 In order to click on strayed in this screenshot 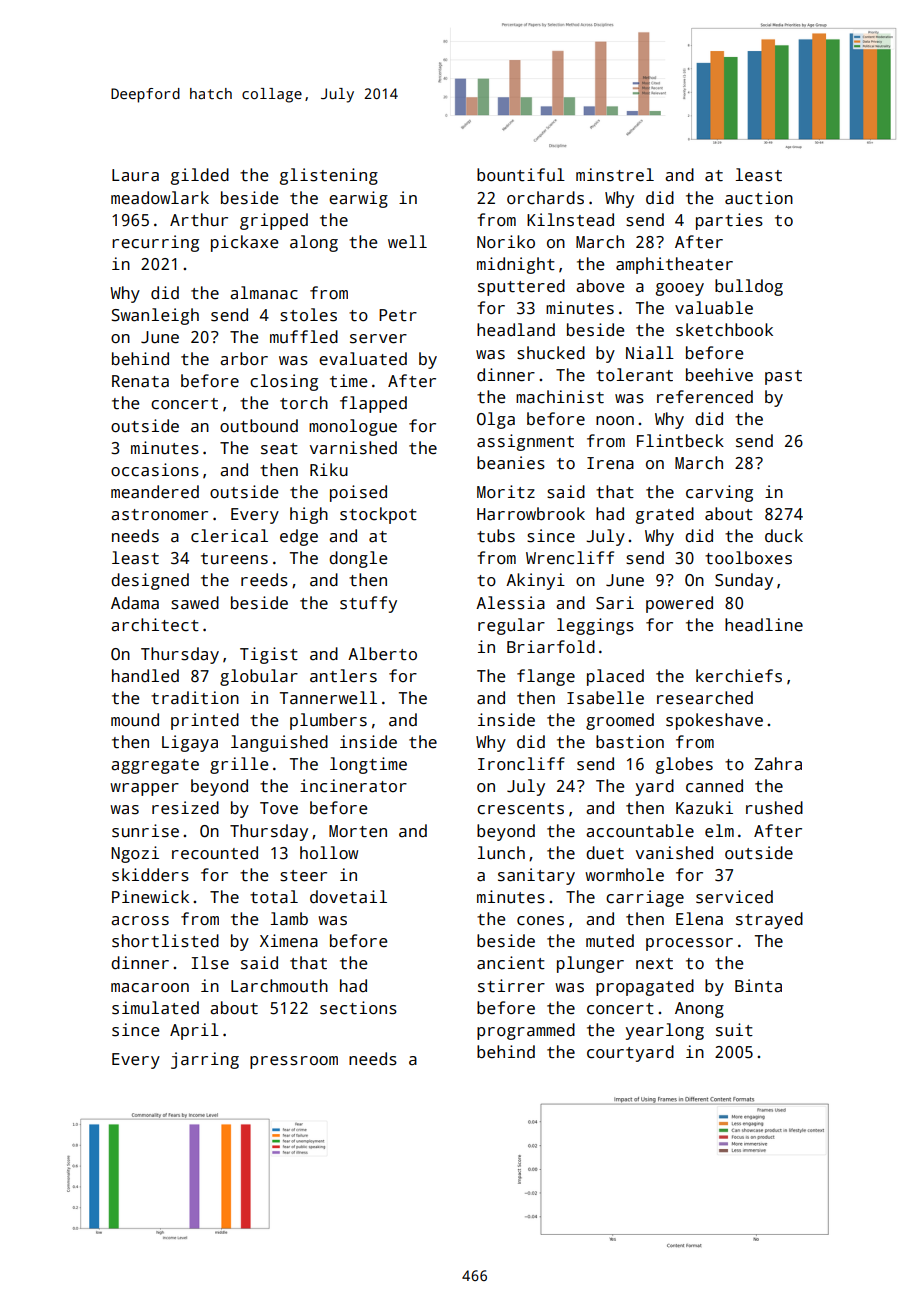, I will do `click(769, 920)`.
